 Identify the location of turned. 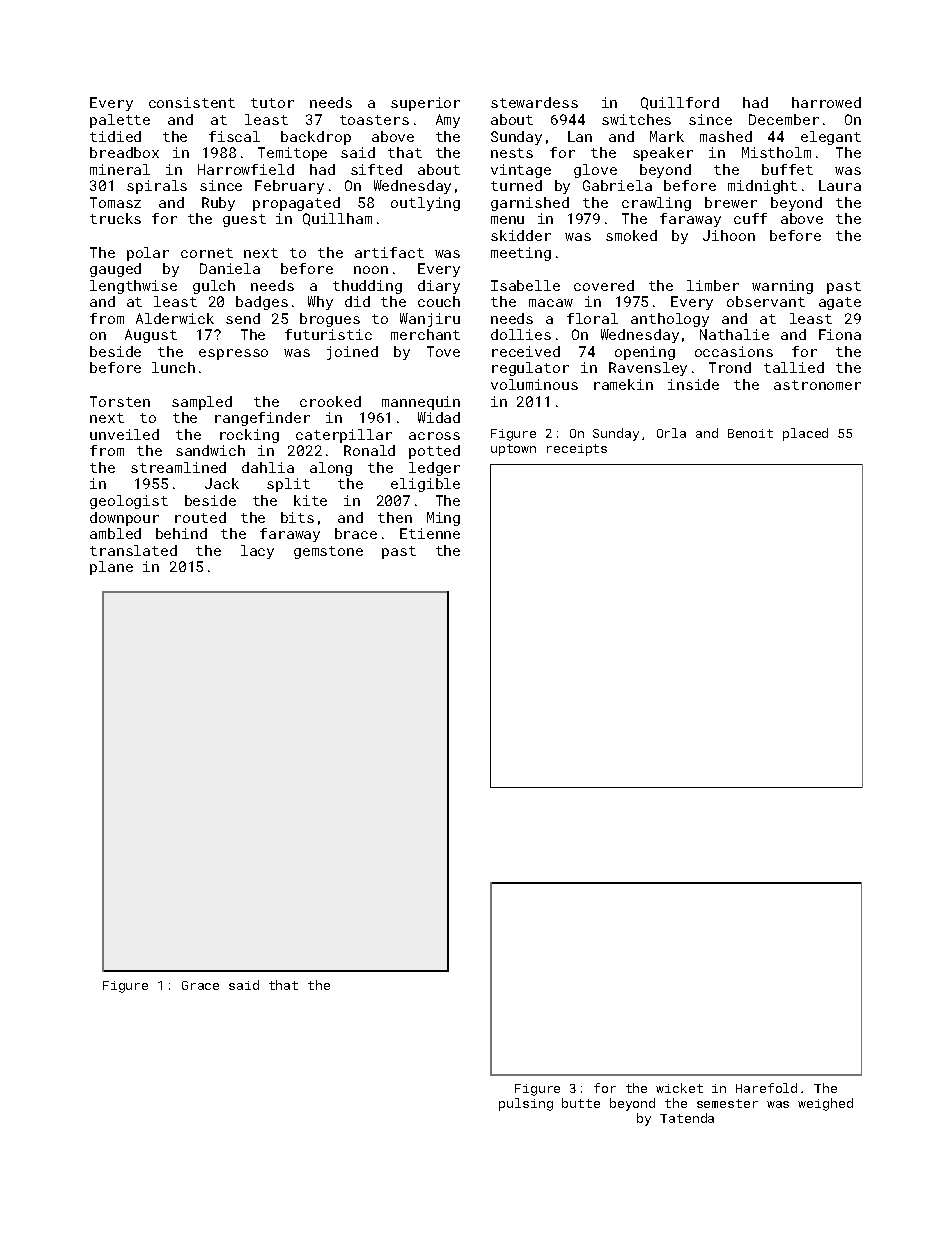
(516, 185).
